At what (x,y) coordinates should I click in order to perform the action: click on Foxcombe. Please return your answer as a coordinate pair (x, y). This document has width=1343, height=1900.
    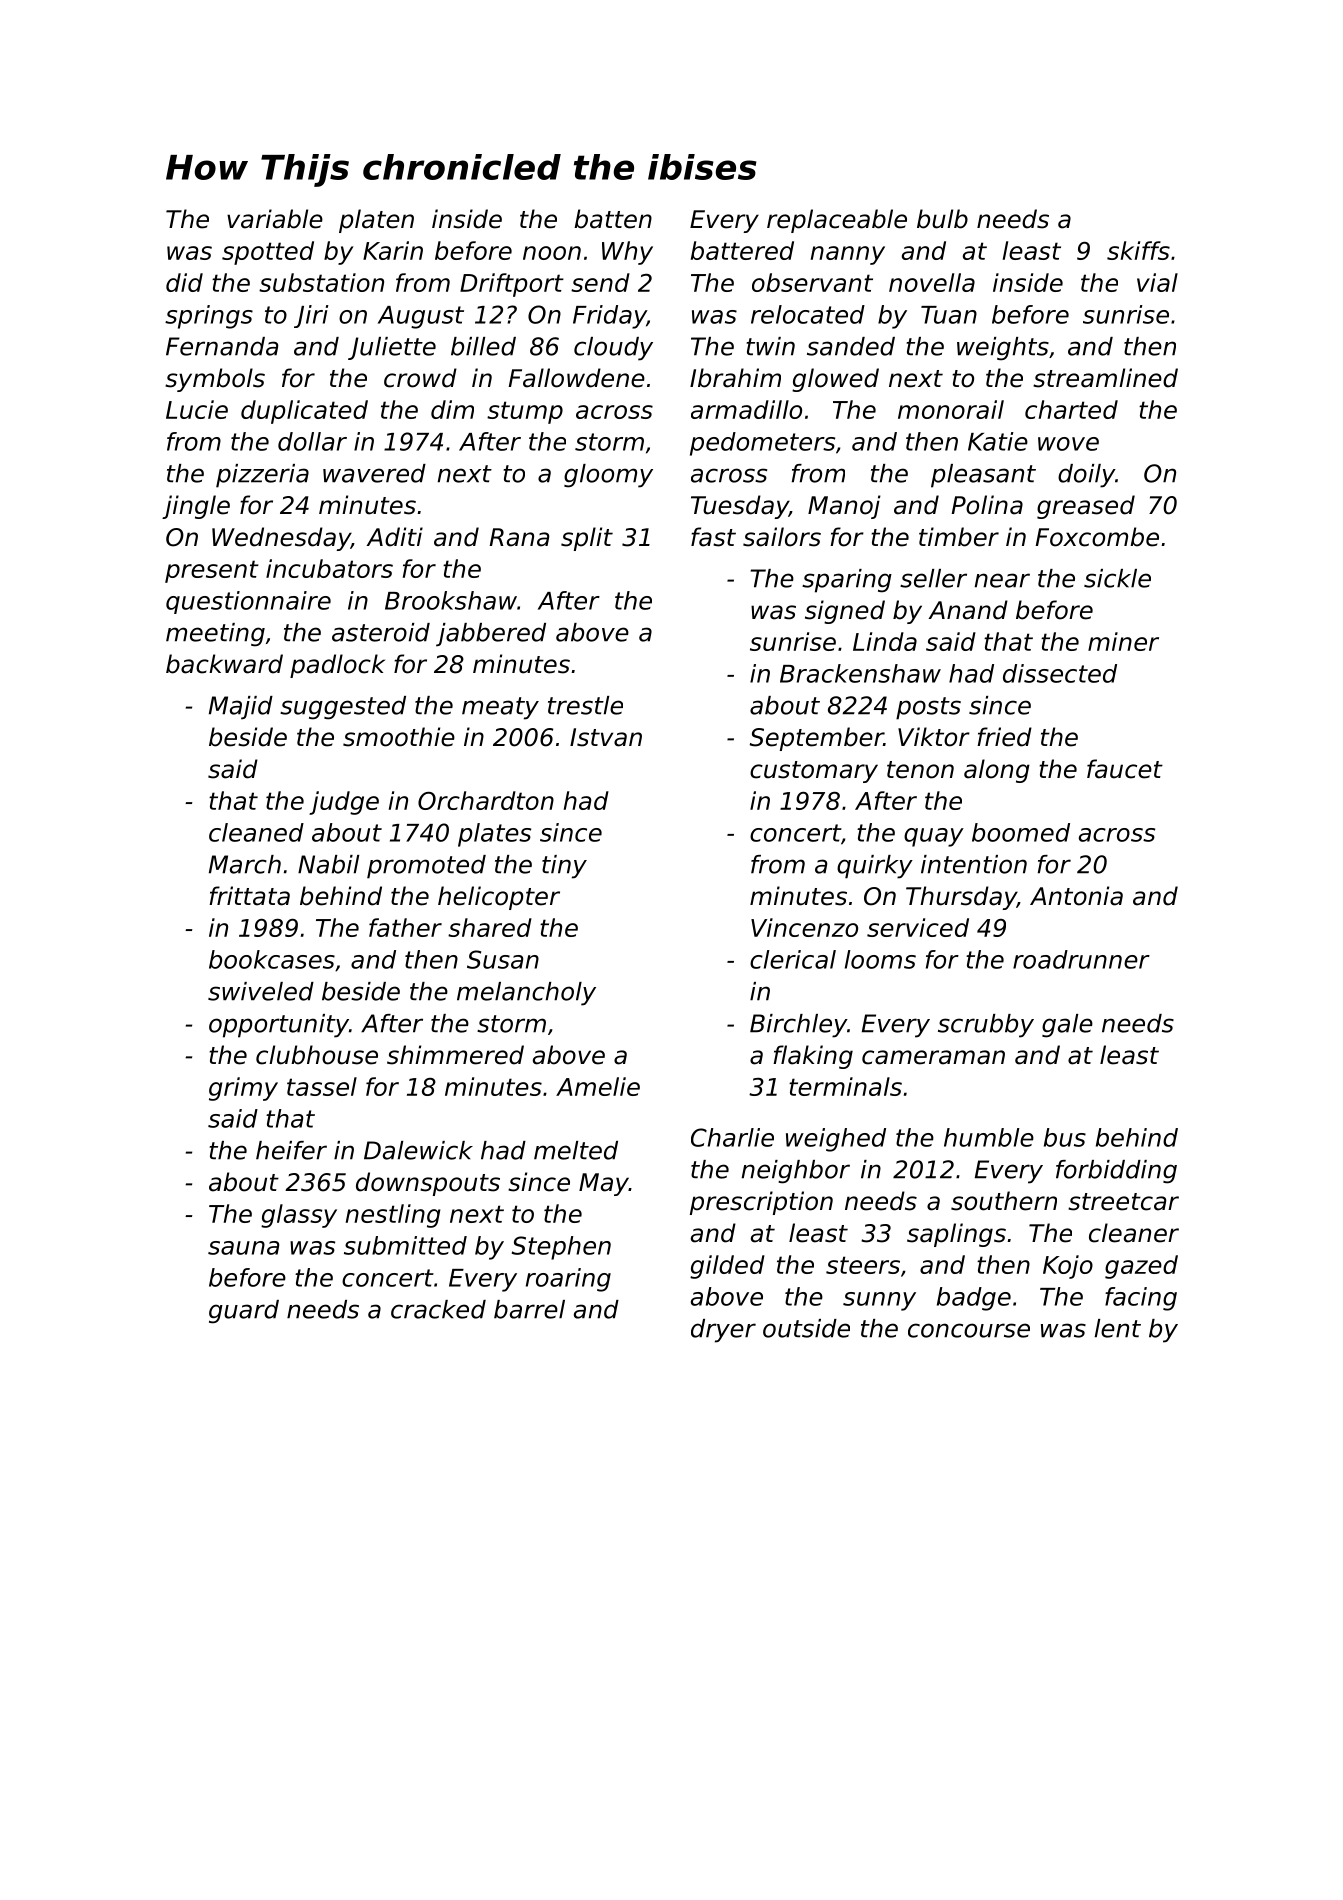
    Looking at the image, I should click on (1097, 537).
